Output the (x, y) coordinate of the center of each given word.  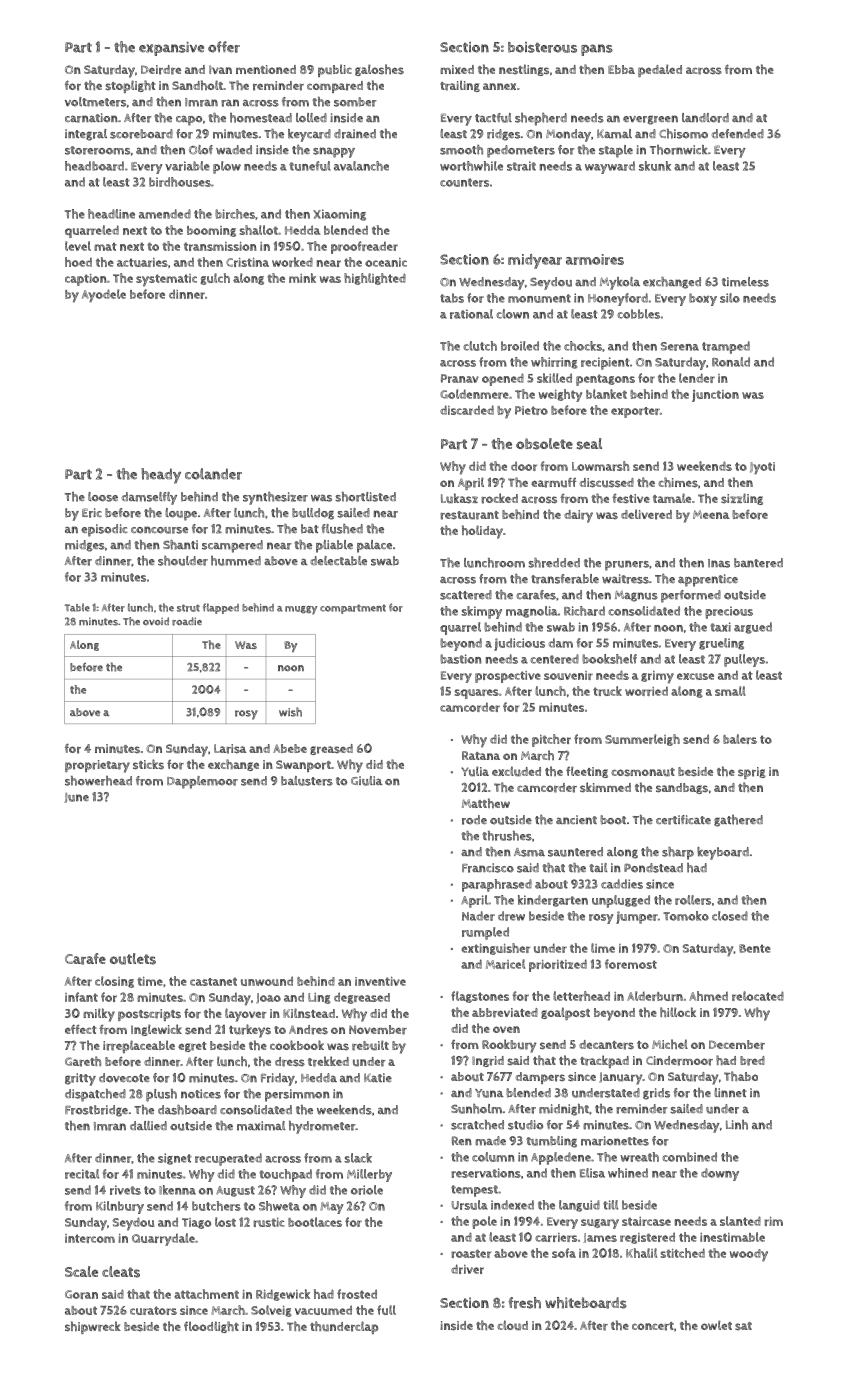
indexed (512, 1205)
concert (653, 1326)
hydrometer (322, 1127)
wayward (610, 167)
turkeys (250, 1031)
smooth (461, 150)
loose (103, 497)
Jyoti (762, 468)
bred (752, 1061)
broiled (520, 346)
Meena (711, 514)
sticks (148, 764)
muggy (301, 610)
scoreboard (141, 134)
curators (153, 1310)
